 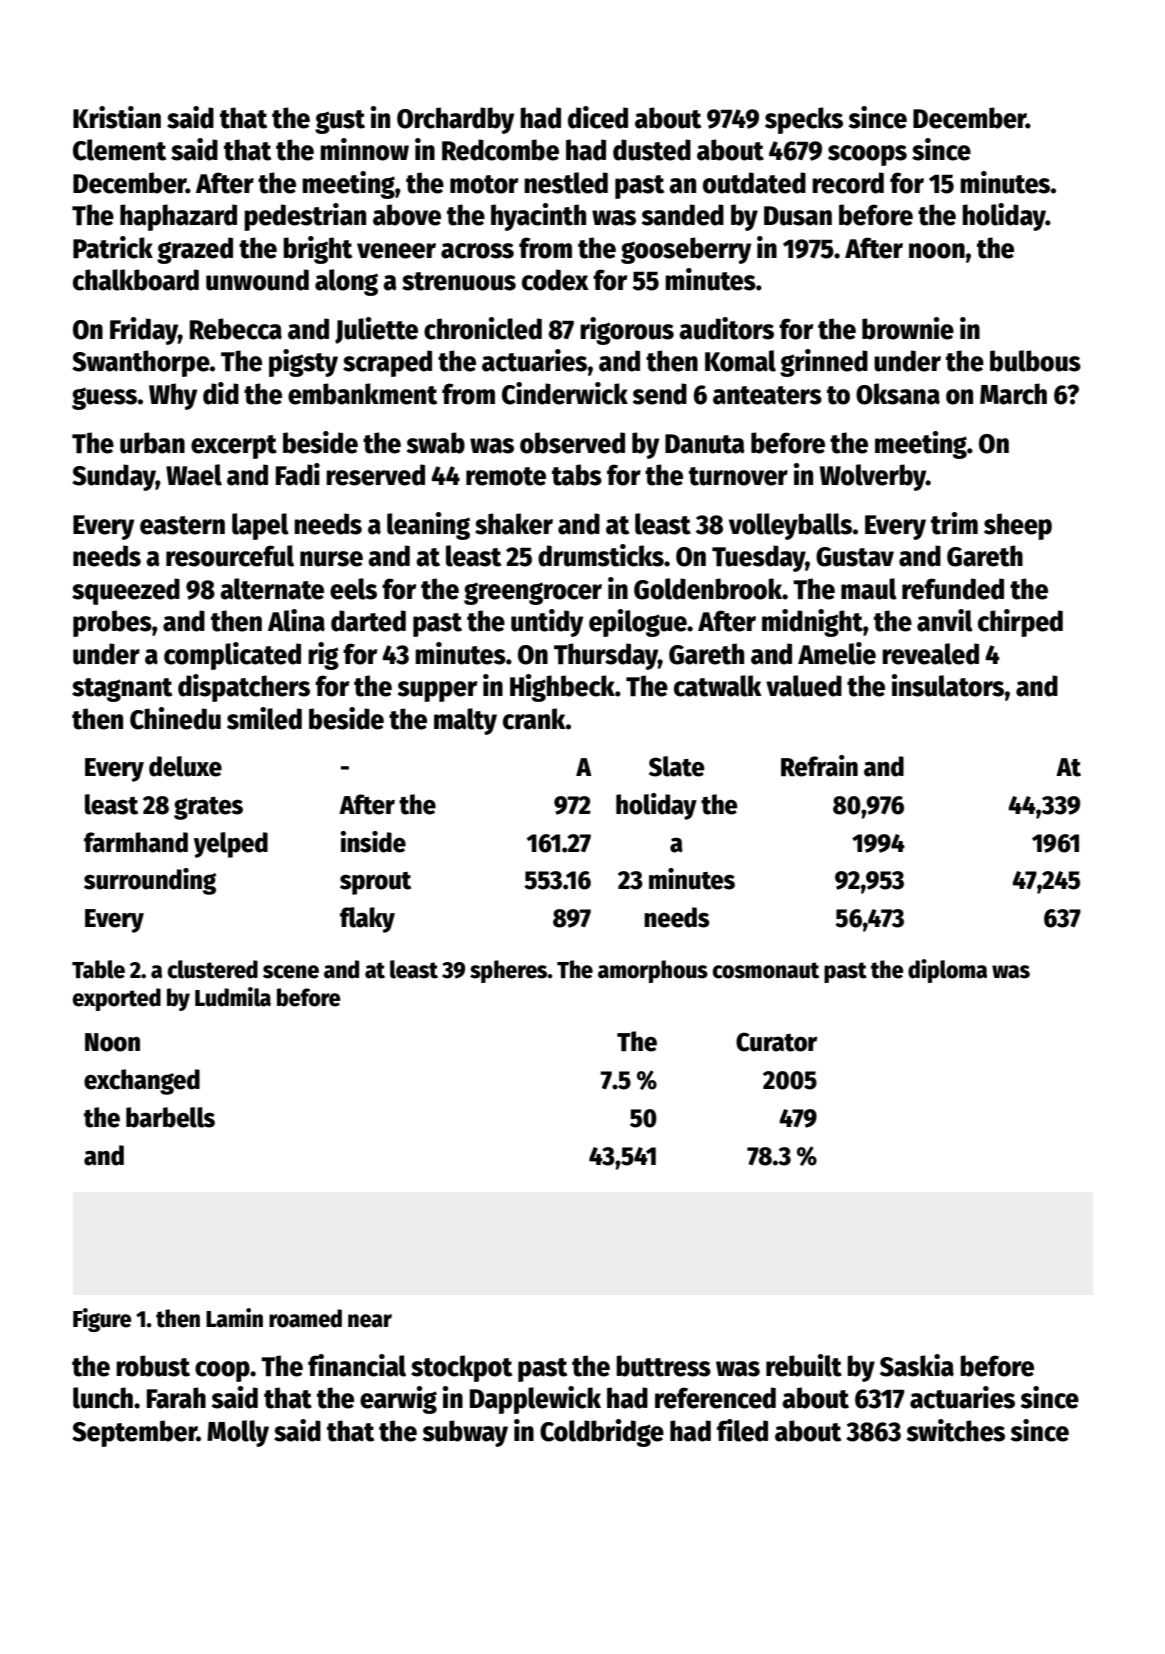 I want to click on amorphous, so click(x=653, y=971).
